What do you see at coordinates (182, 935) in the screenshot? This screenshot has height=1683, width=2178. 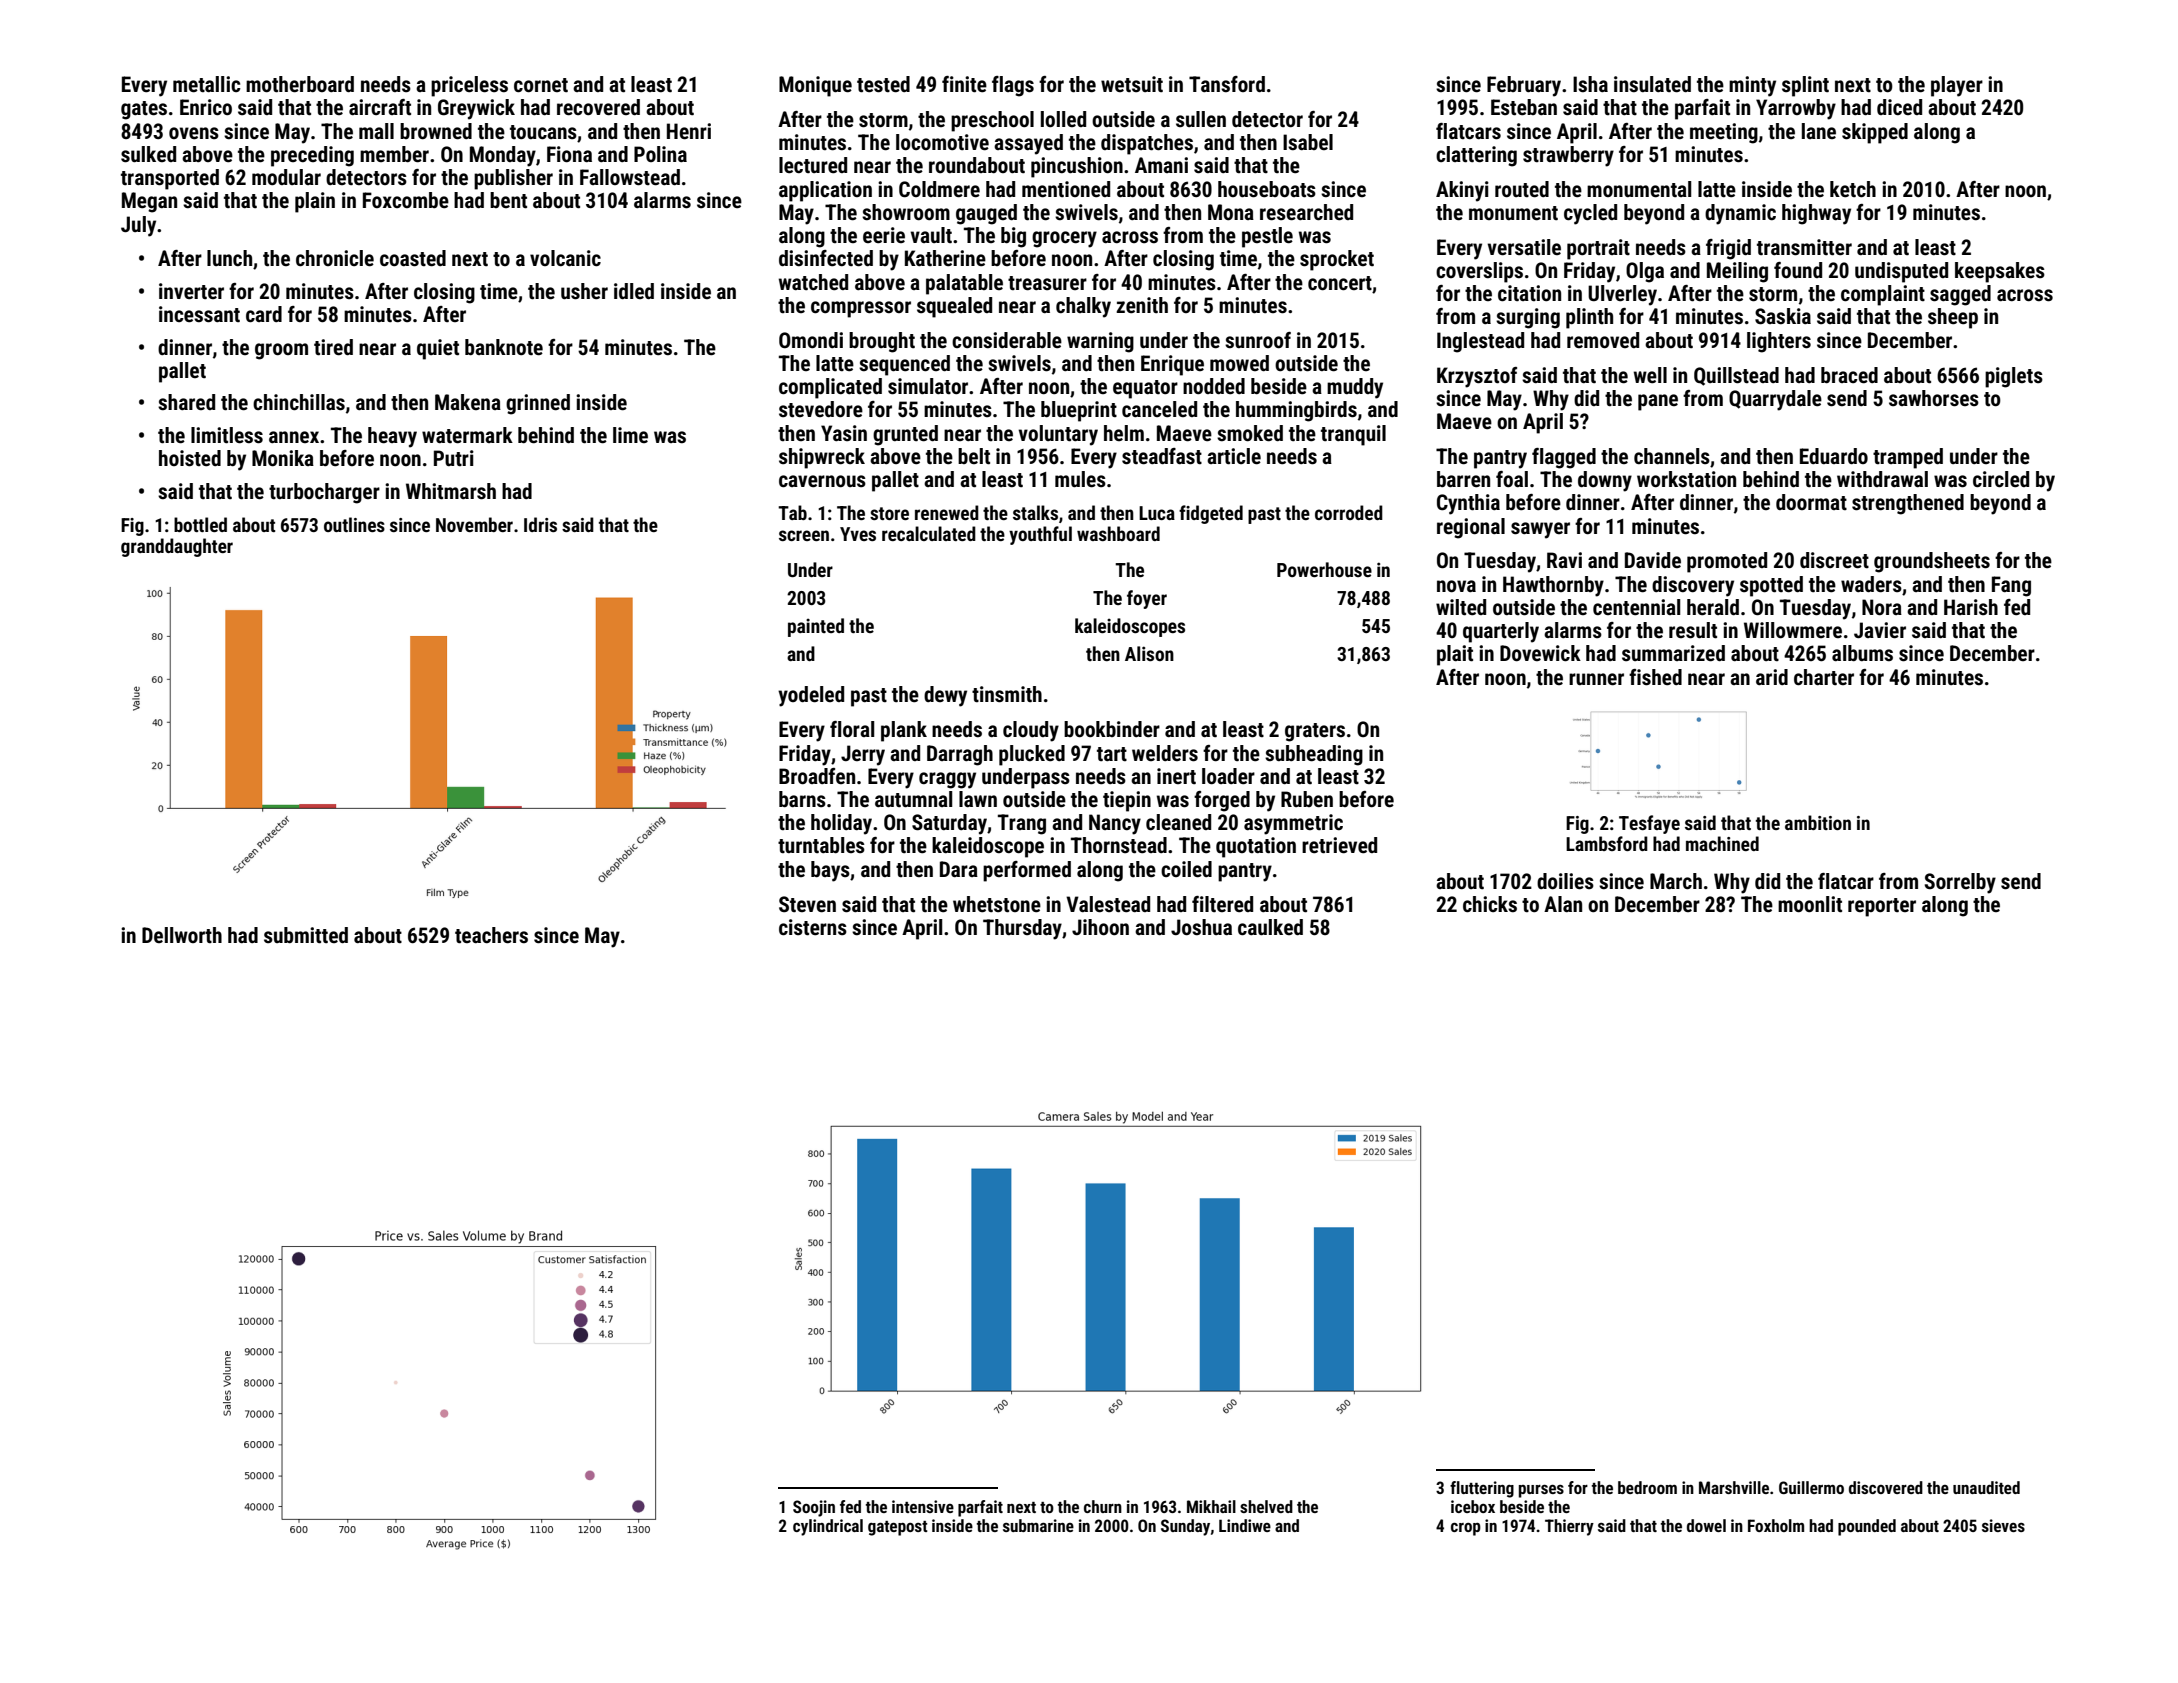 I see `Dellworth` at bounding box center [182, 935].
